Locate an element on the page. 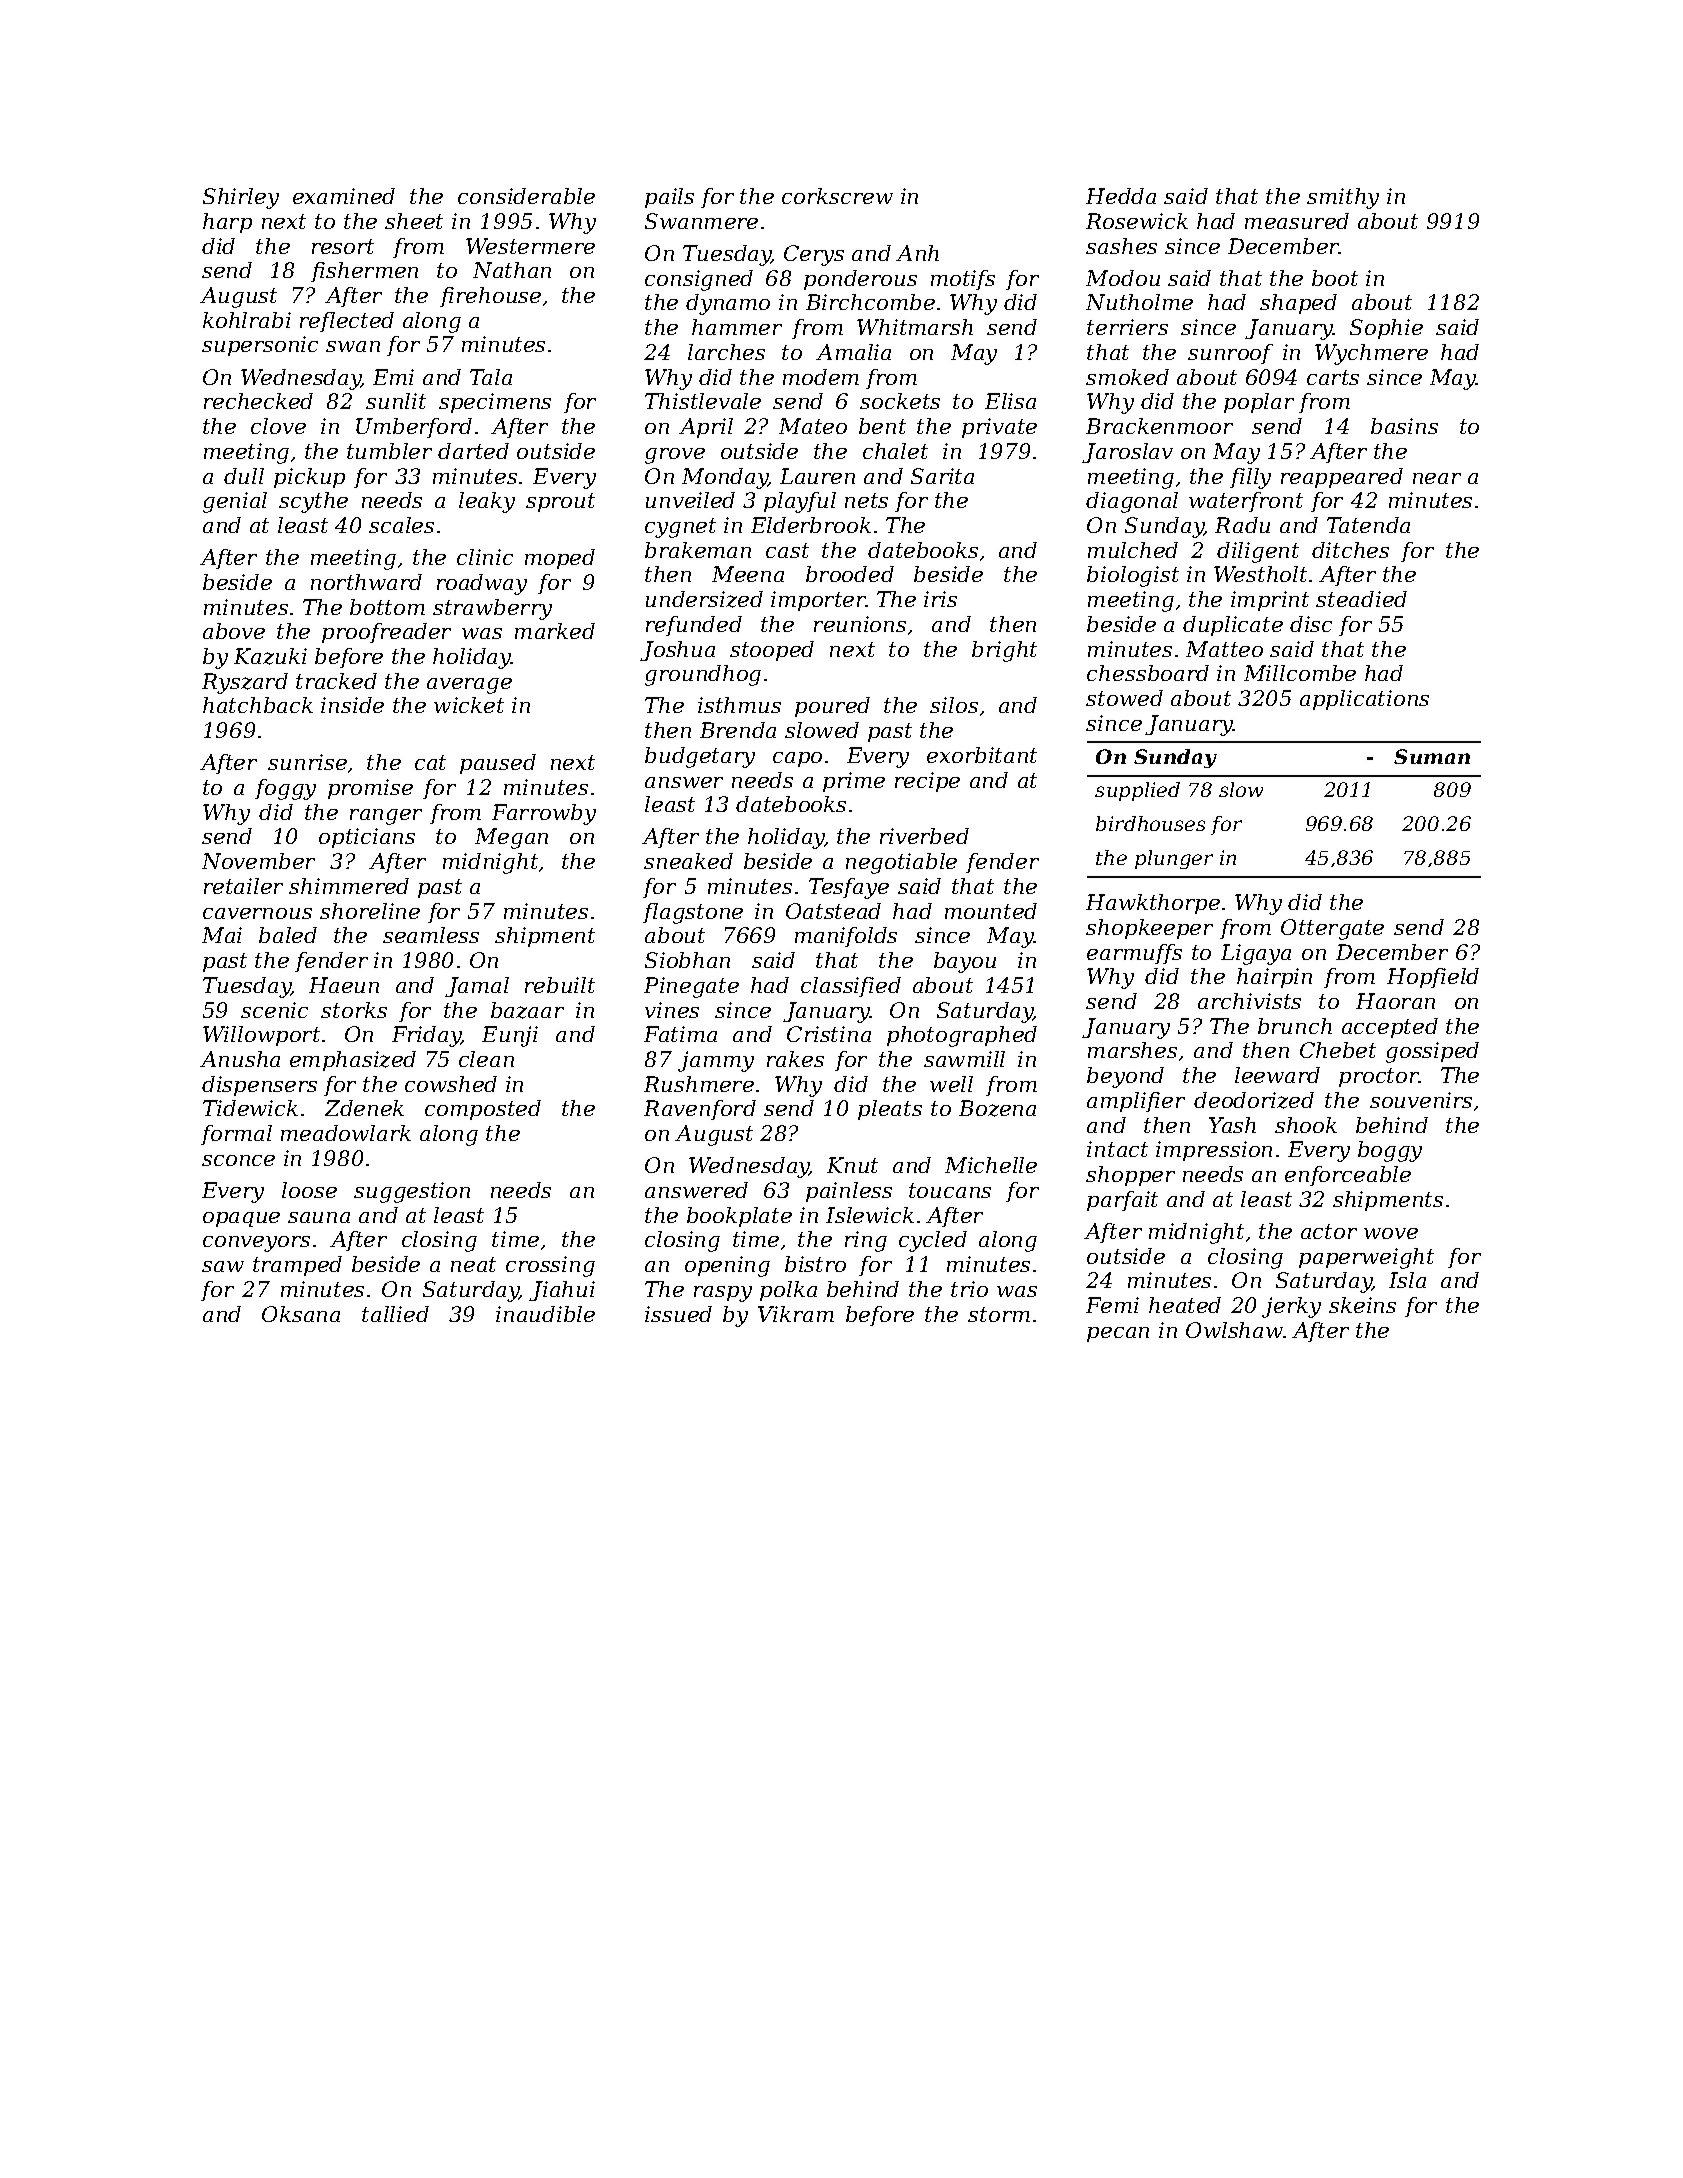  Whitmarsh is located at coordinates (915, 327).
